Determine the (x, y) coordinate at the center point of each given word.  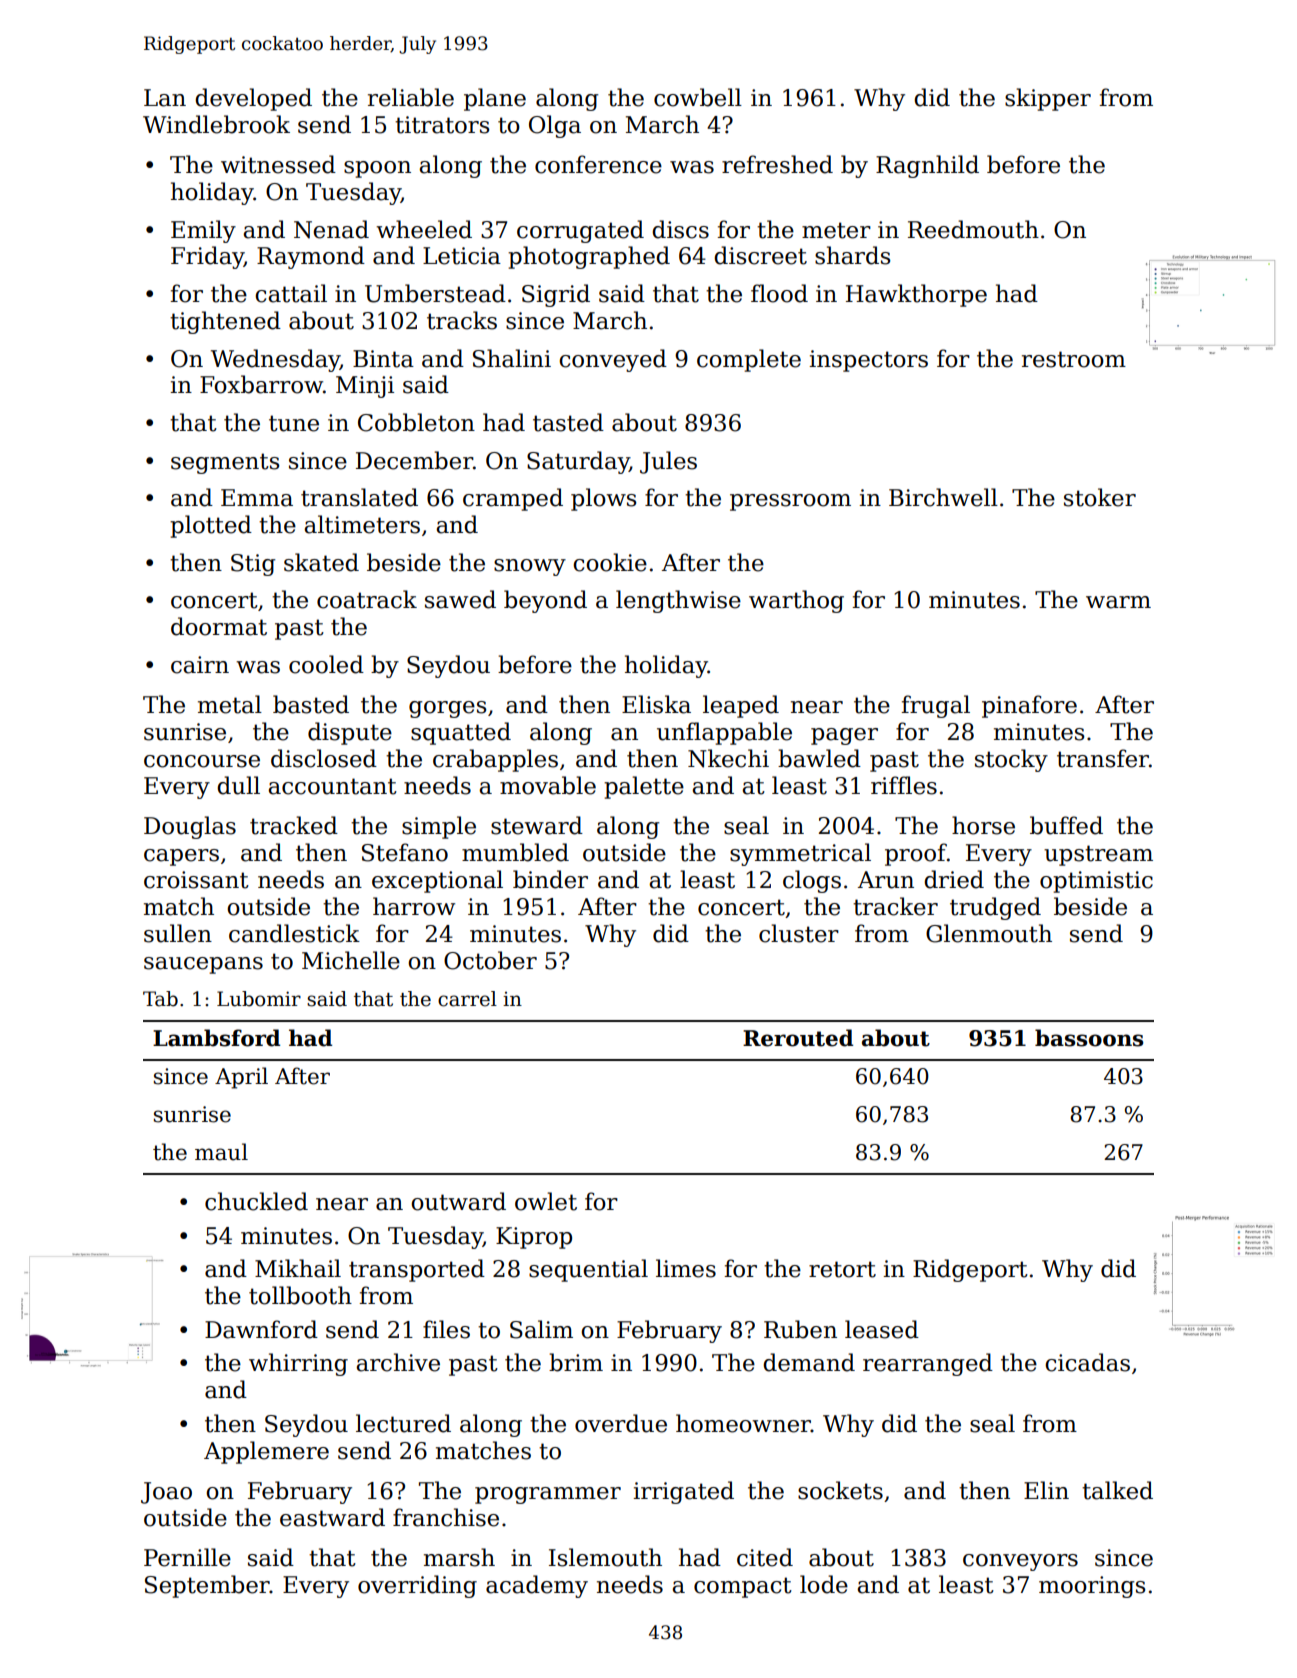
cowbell (698, 97)
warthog (796, 601)
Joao (166, 1493)
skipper (1048, 99)
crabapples (495, 760)
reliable (411, 97)
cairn (200, 665)
